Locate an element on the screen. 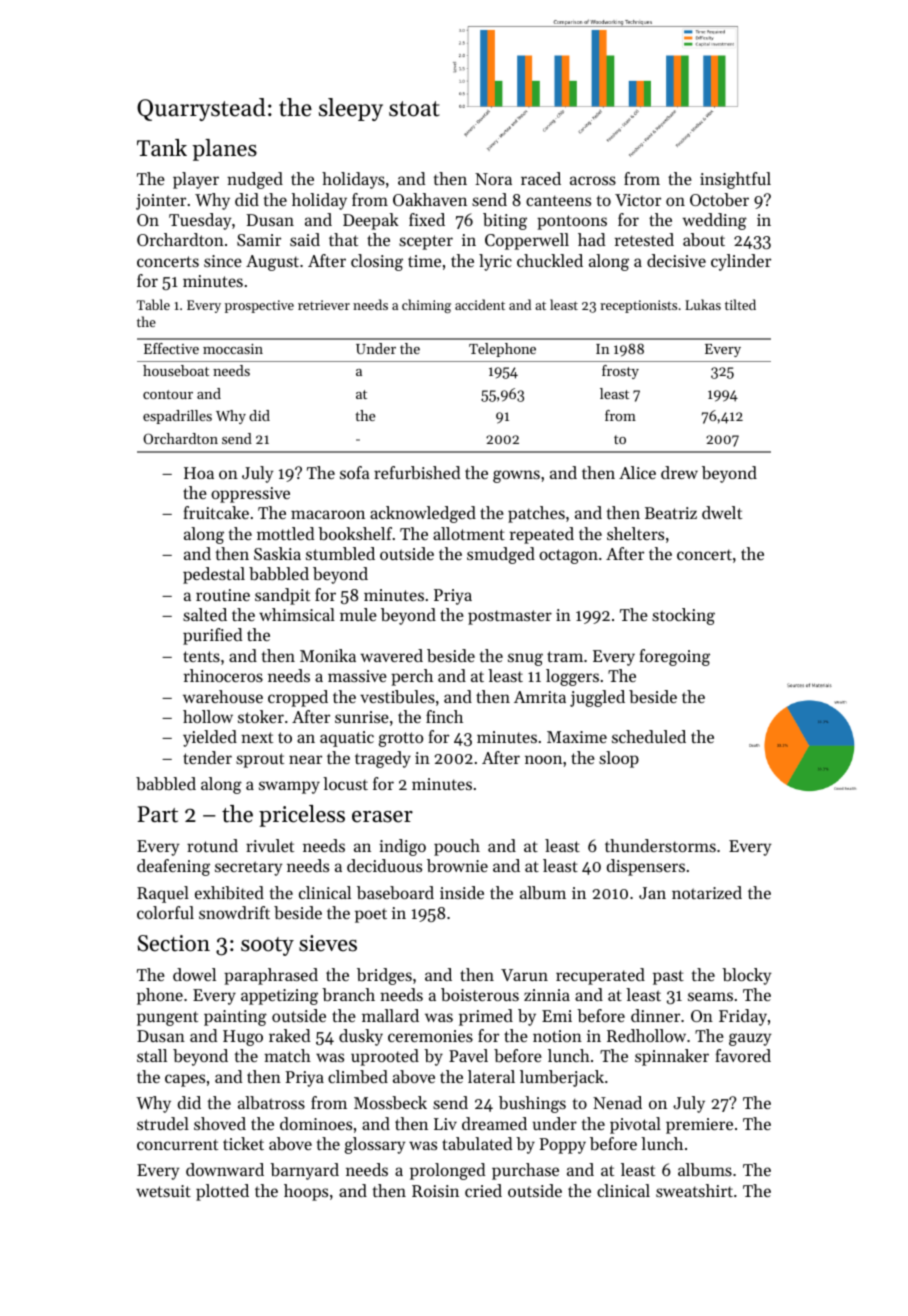  prospective is located at coordinates (259, 306).
